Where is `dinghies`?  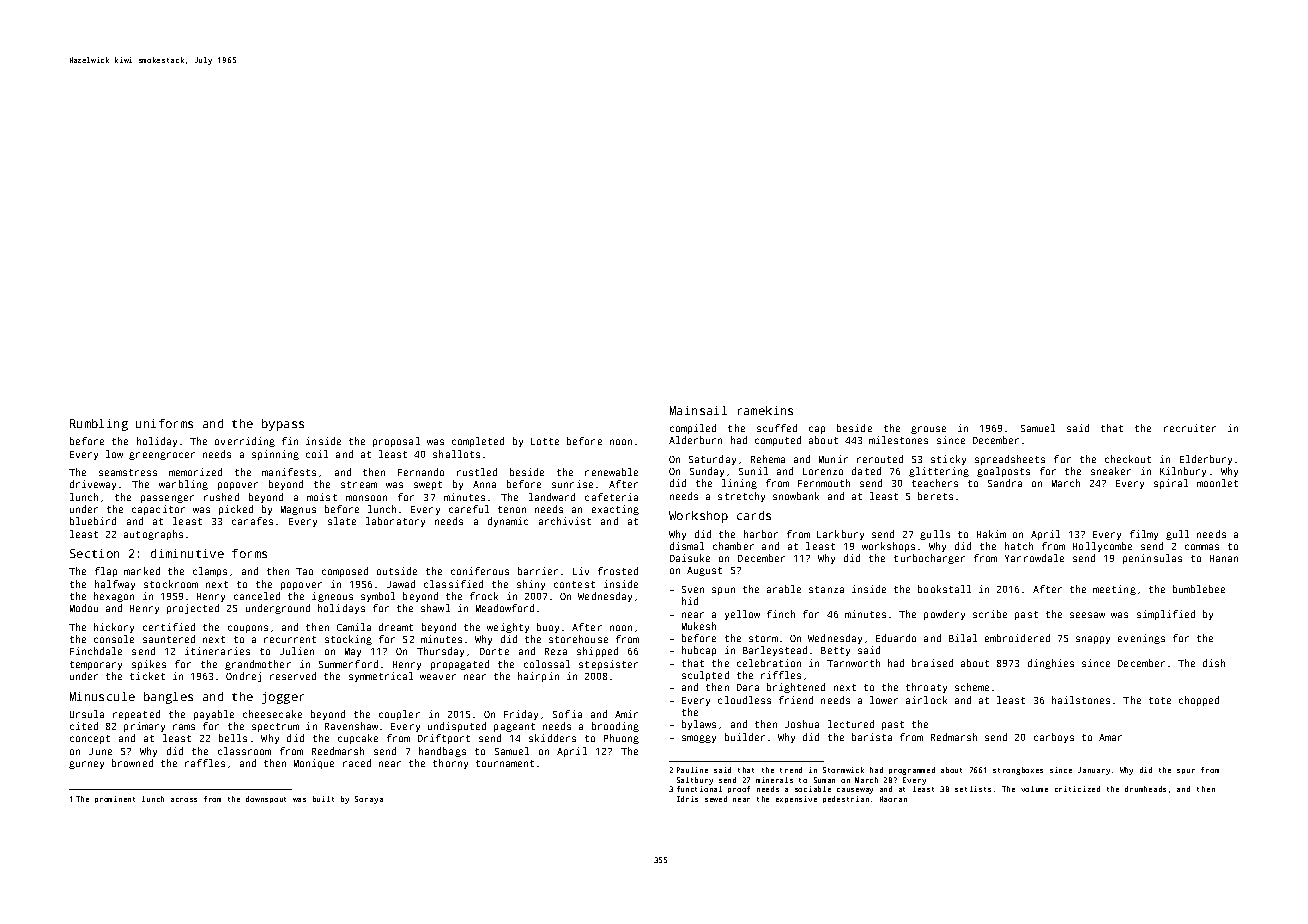 dinghies is located at coordinates (1051, 664).
